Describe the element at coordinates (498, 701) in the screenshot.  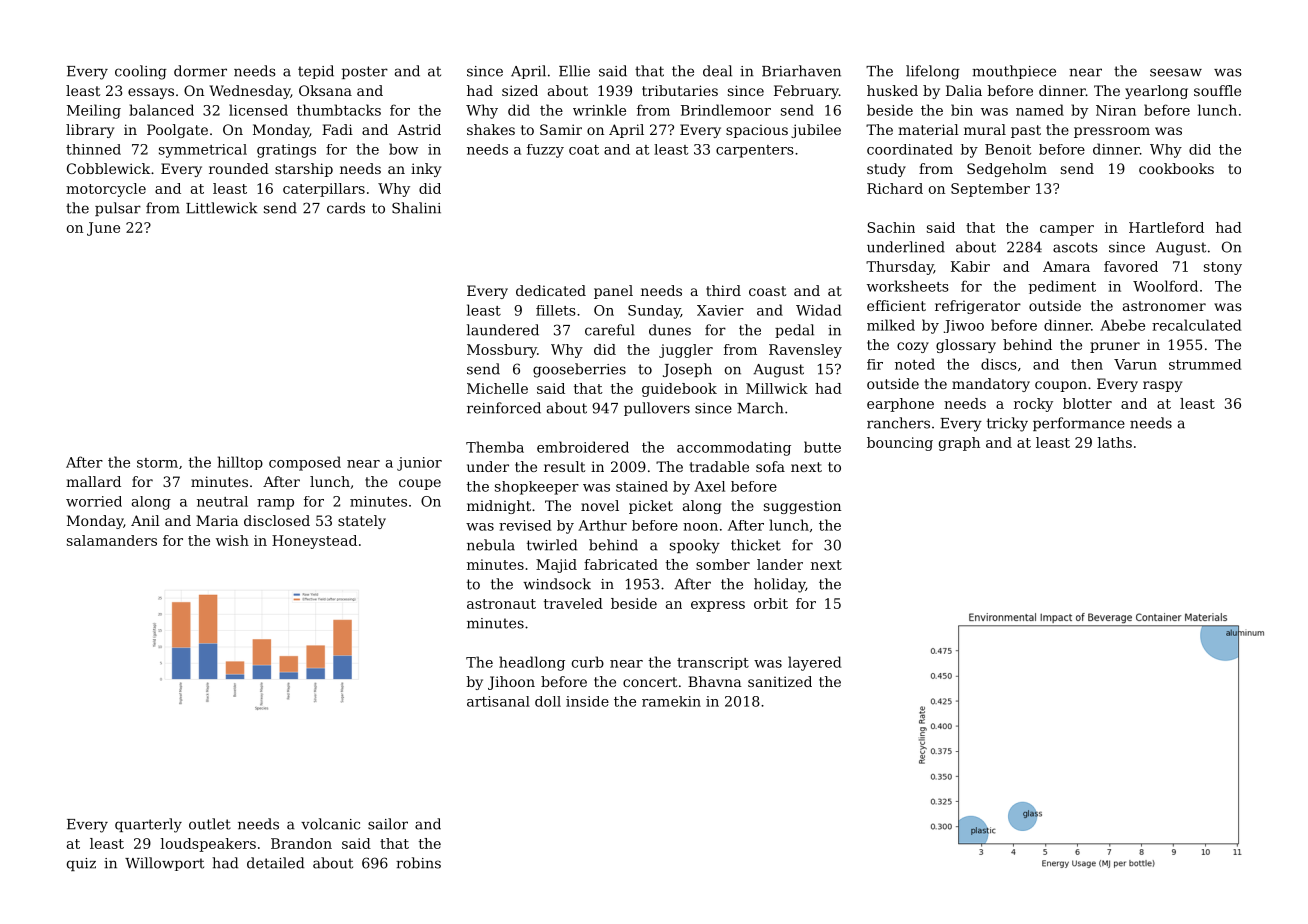
I see `artisanal` at that location.
